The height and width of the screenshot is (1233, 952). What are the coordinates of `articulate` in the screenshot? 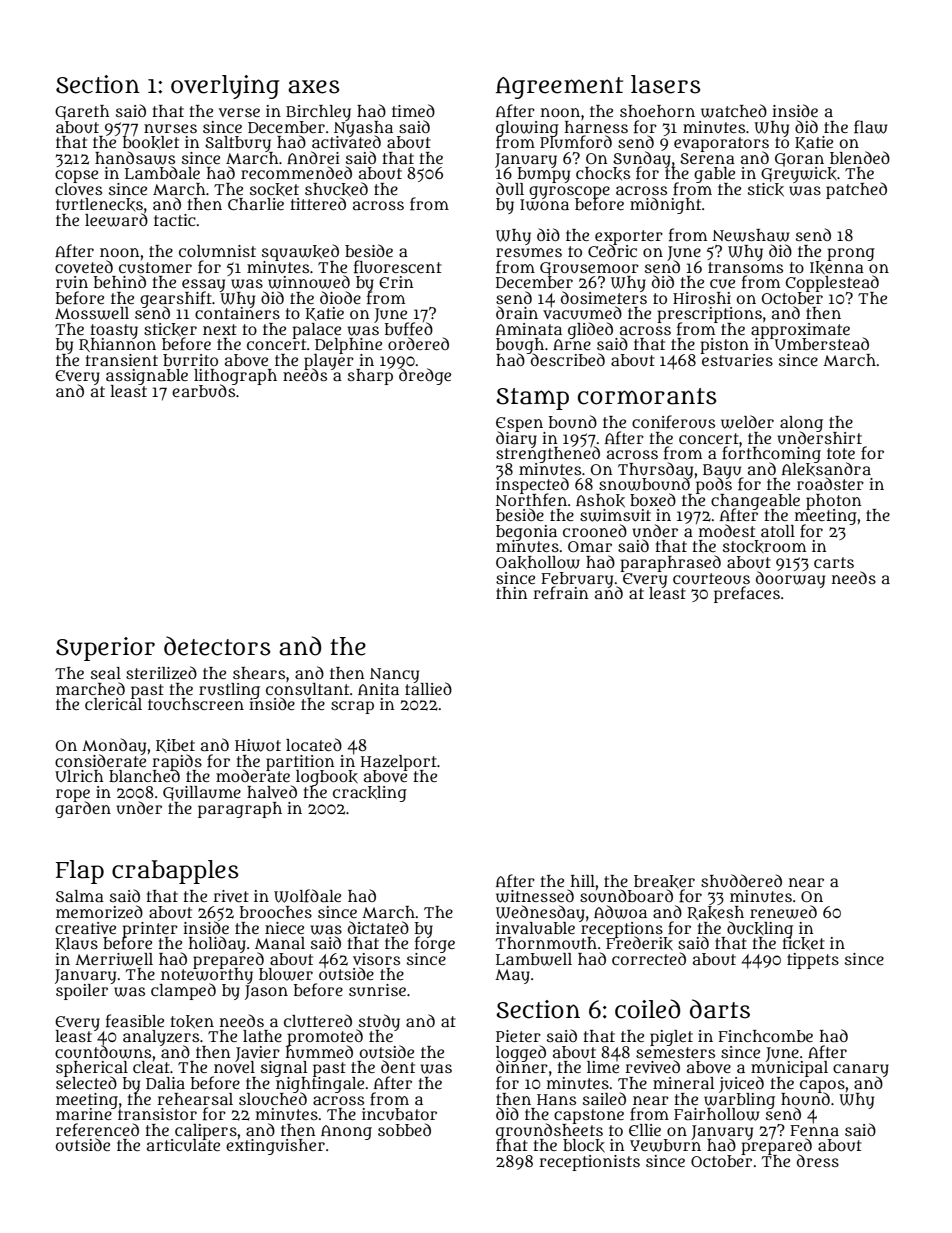 It's located at (183, 1145).
